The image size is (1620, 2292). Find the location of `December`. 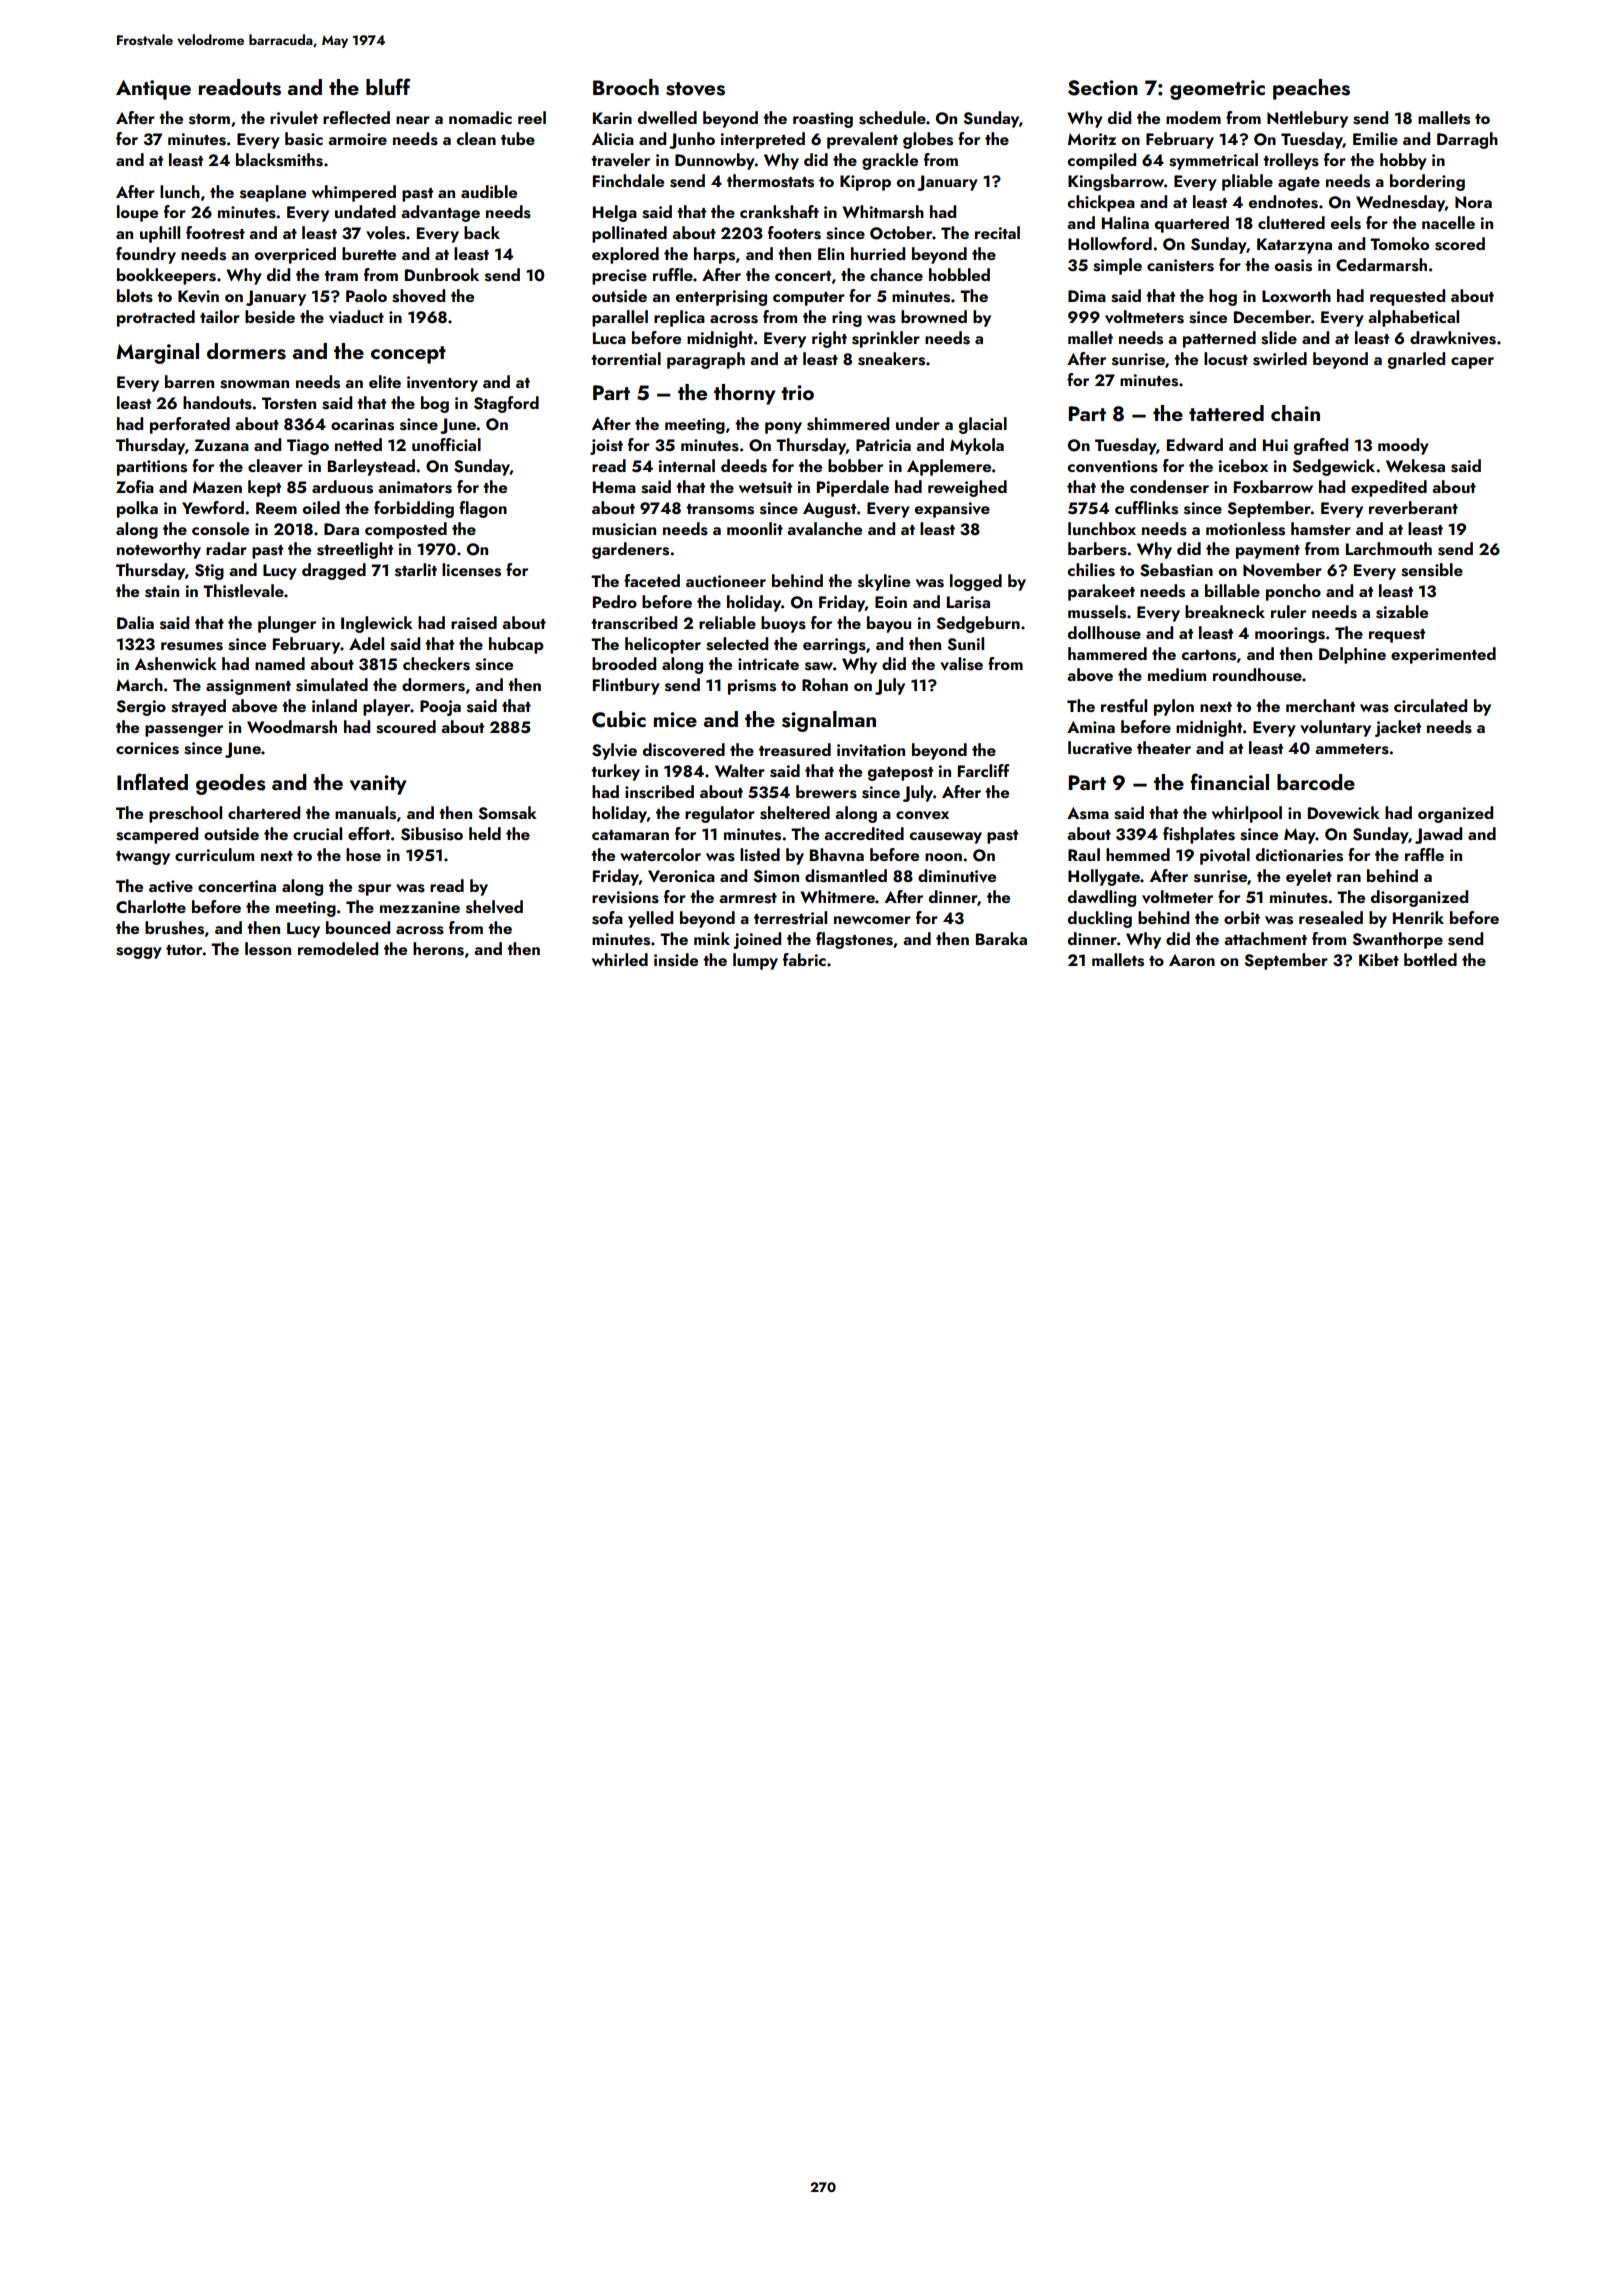

December is located at coordinates (1272, 316).
